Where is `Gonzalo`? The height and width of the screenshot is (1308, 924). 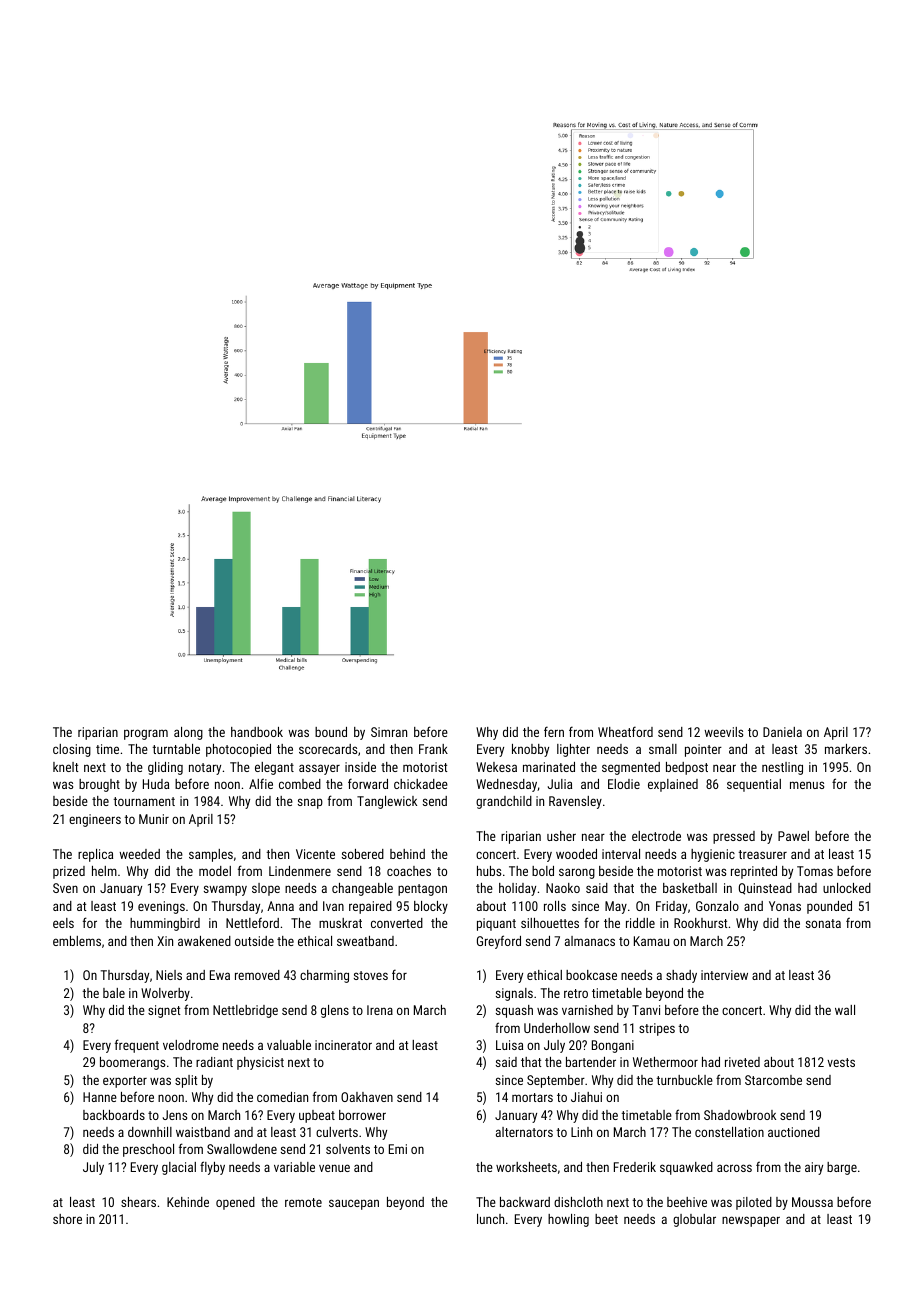
Gonzalo is located at coordinates (717, 906).
